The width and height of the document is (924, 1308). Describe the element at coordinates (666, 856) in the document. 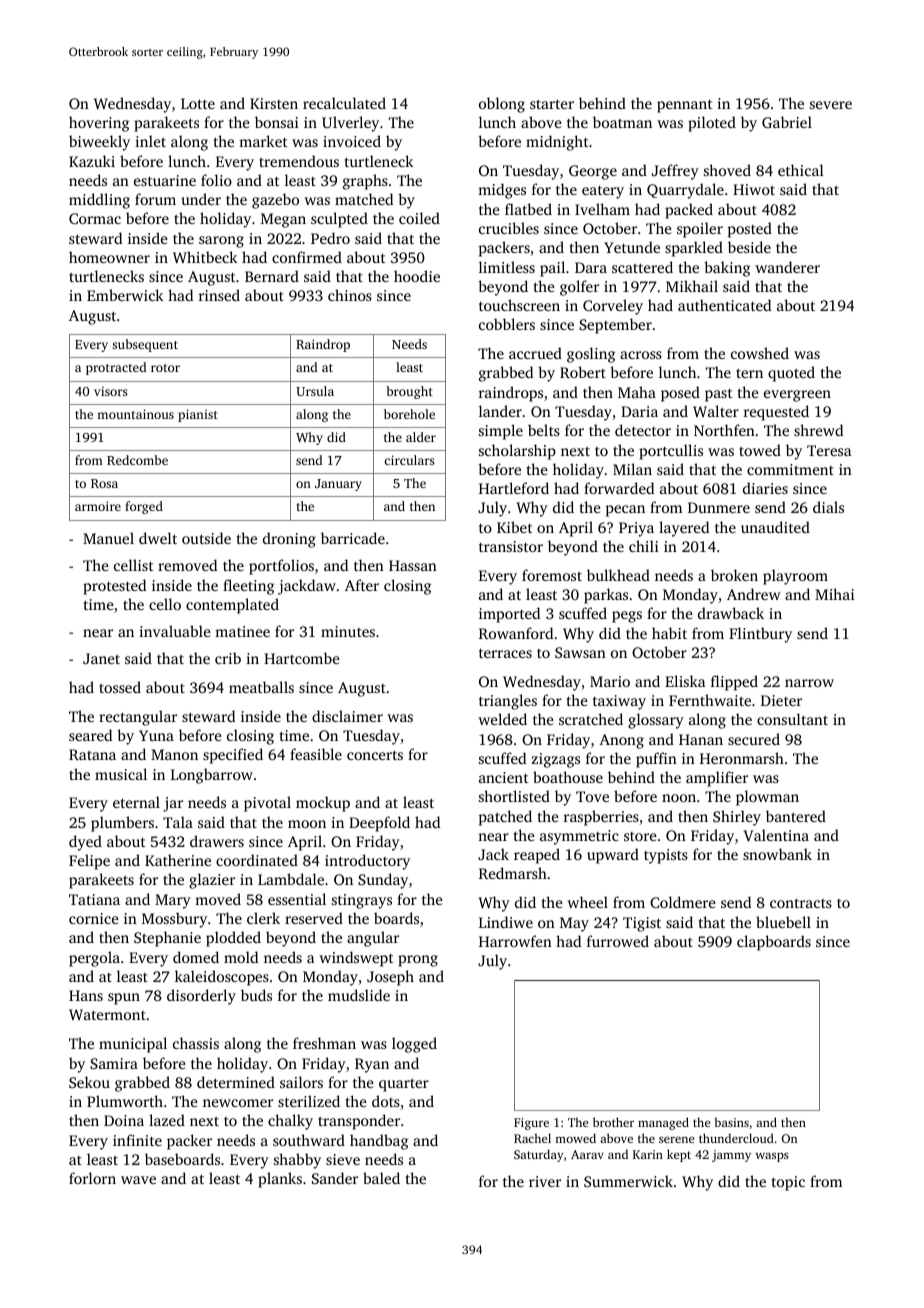

I see `typists` at that location.
